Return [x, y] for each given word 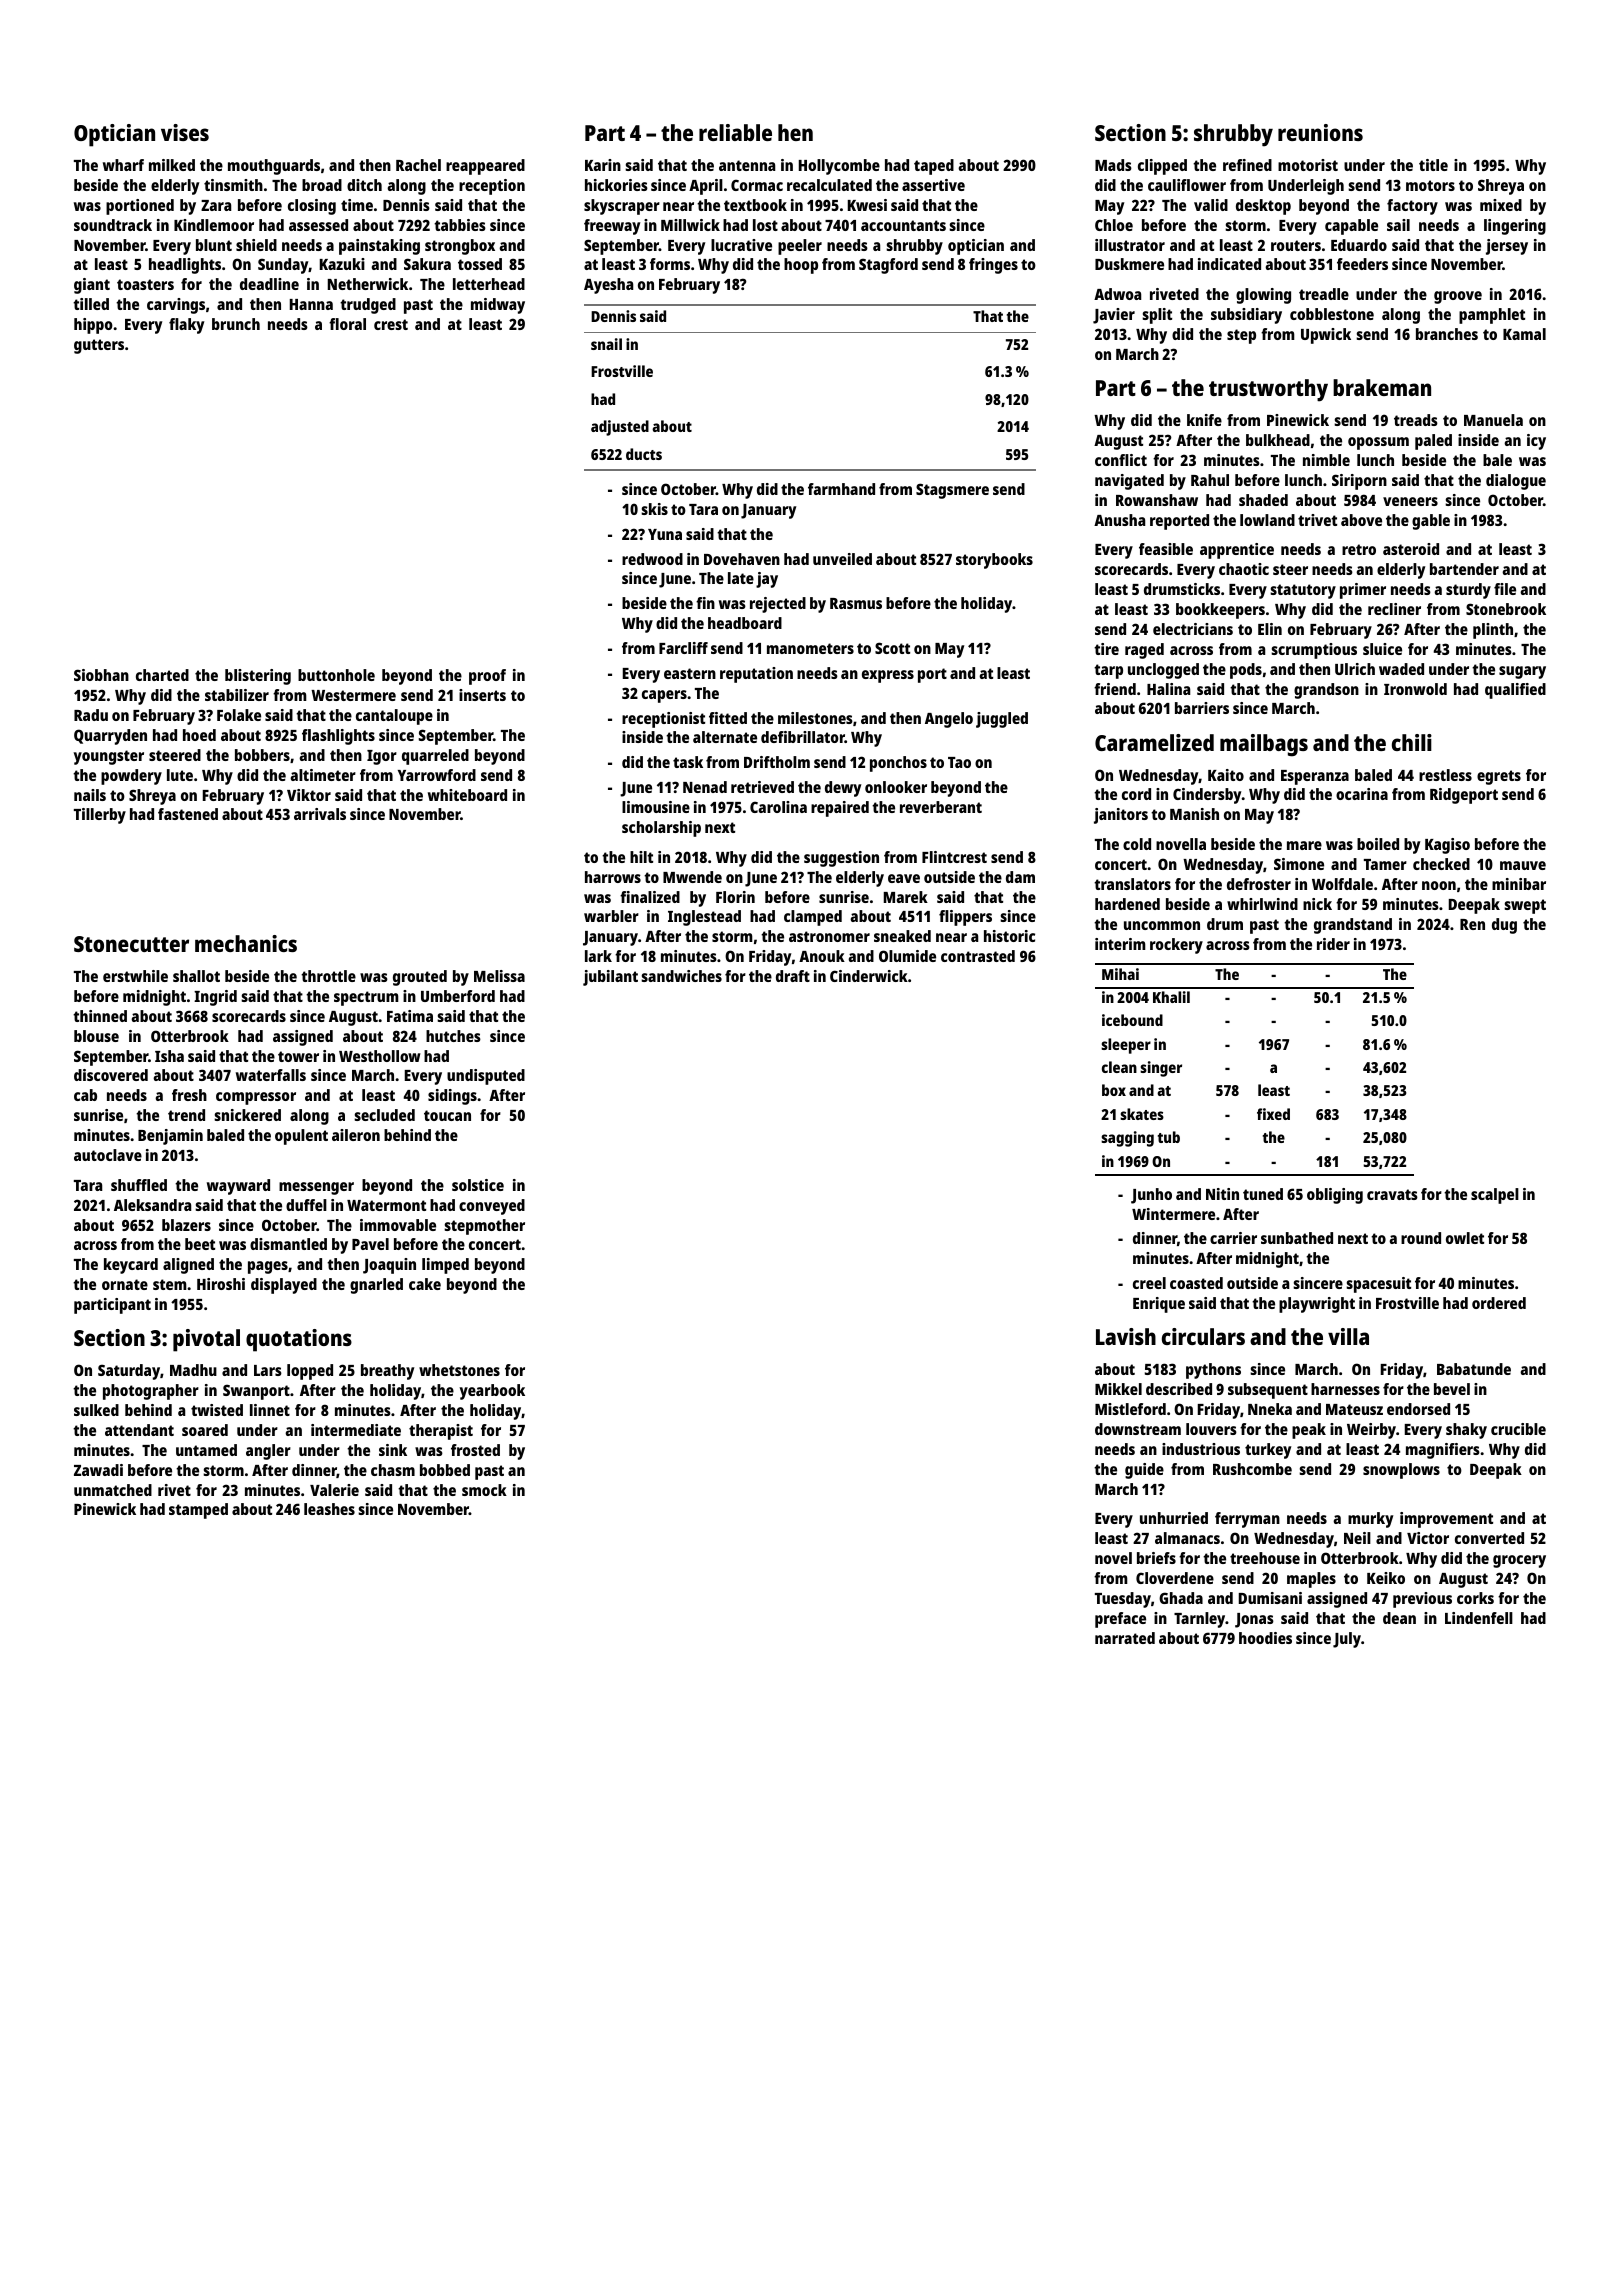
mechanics [246, 943]
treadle [1324, 294]
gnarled [376, 1286]
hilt [641, 857]
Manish [1194, 814]
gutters [99, 346]
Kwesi [867, 205]
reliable [735, 132]
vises [185, 132]
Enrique [1159, 1305]
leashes [329, 1509]
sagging [1127, 1139]
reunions [1320, 132]
